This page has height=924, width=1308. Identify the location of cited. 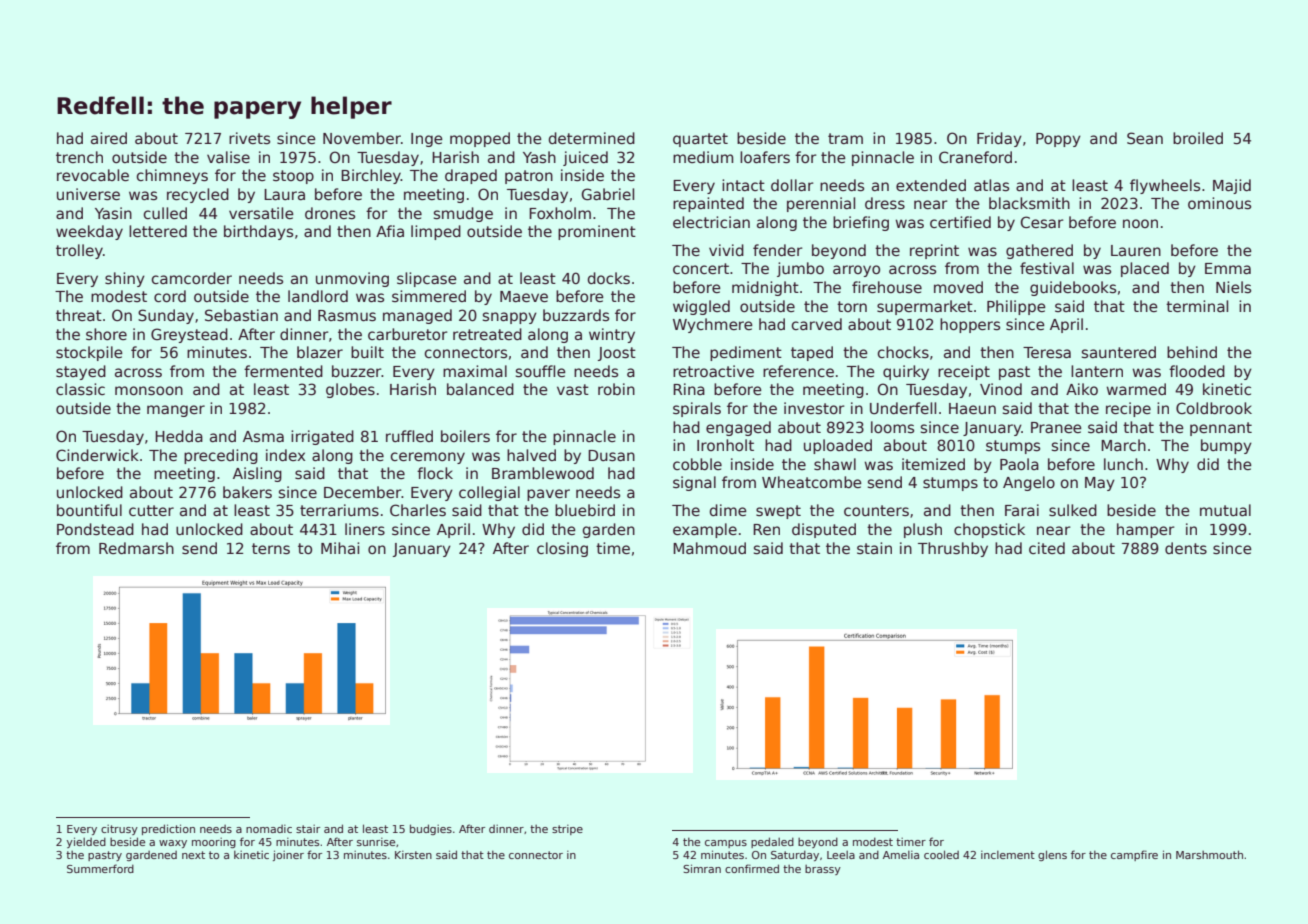
(1047, 548).
